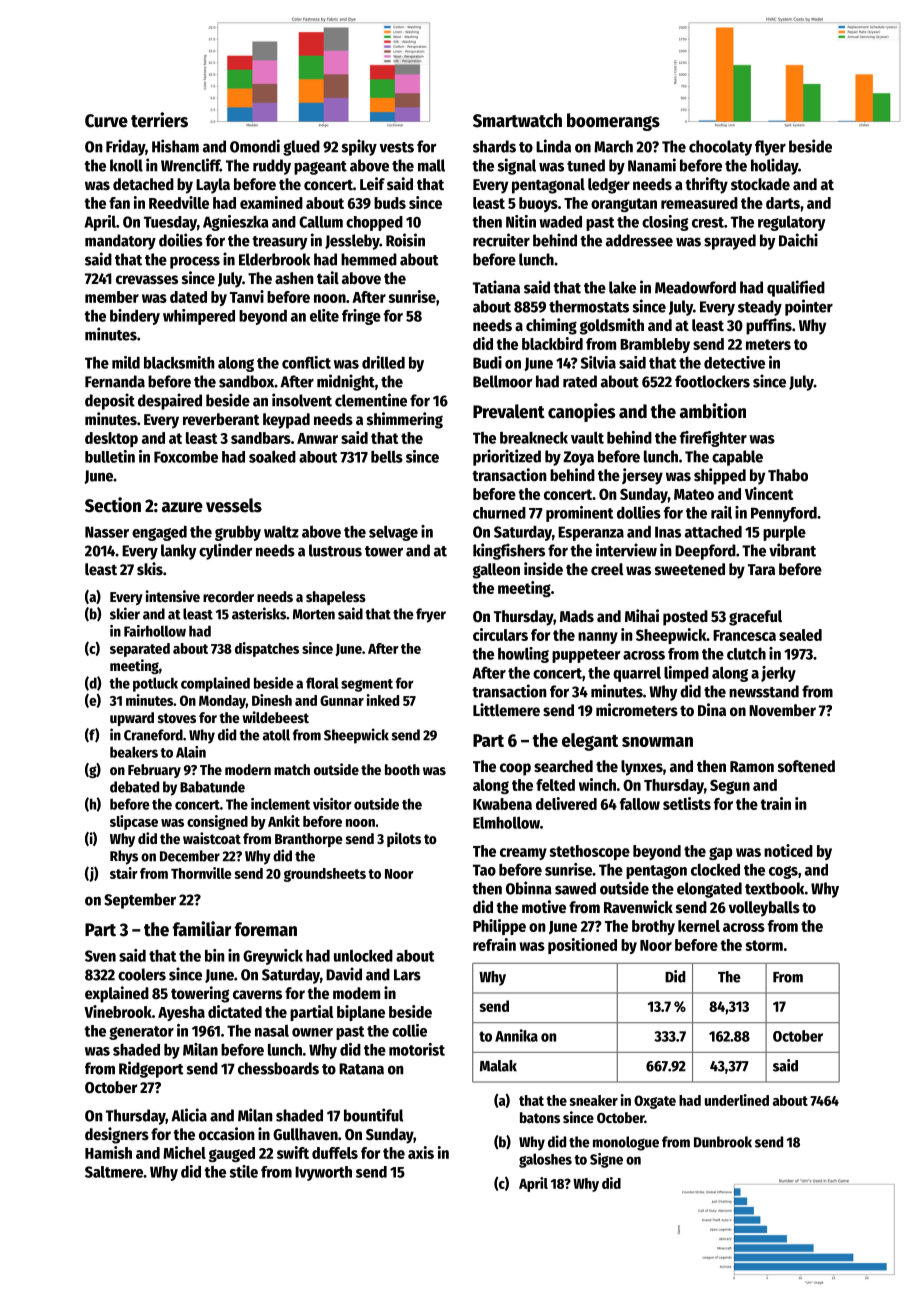 Image resolution: width=924 pixels, height=1308 pixels. I want to click on axis, so click(421, 1152).
